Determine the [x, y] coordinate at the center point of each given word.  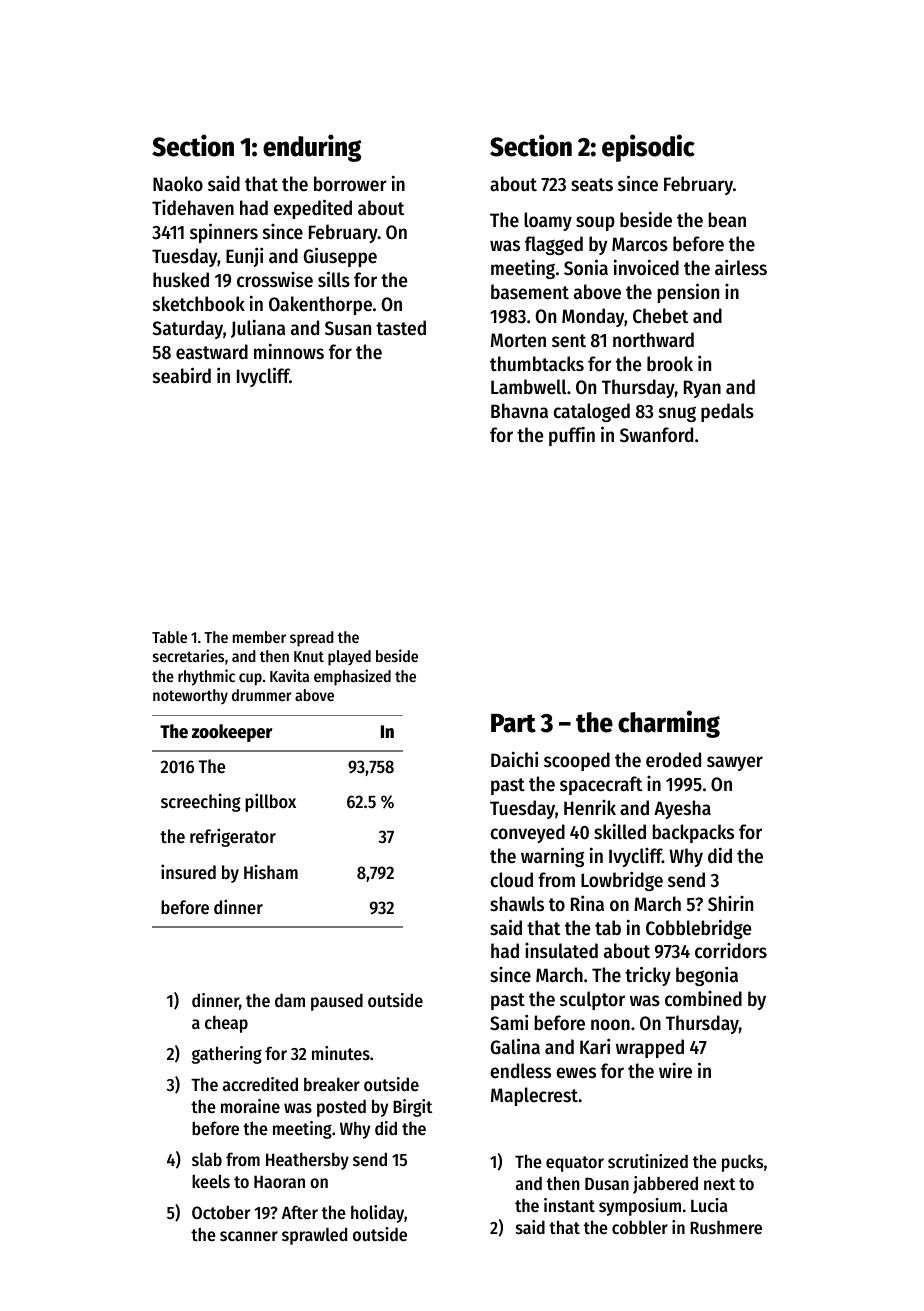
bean [727, 220]
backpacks [693, 833]
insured [188, 871]
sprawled [314, 1236]
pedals [727, 412]
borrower [350, 184]
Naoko [178, 184]
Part [513, 723]
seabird [182, 375]
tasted [401, 328]
